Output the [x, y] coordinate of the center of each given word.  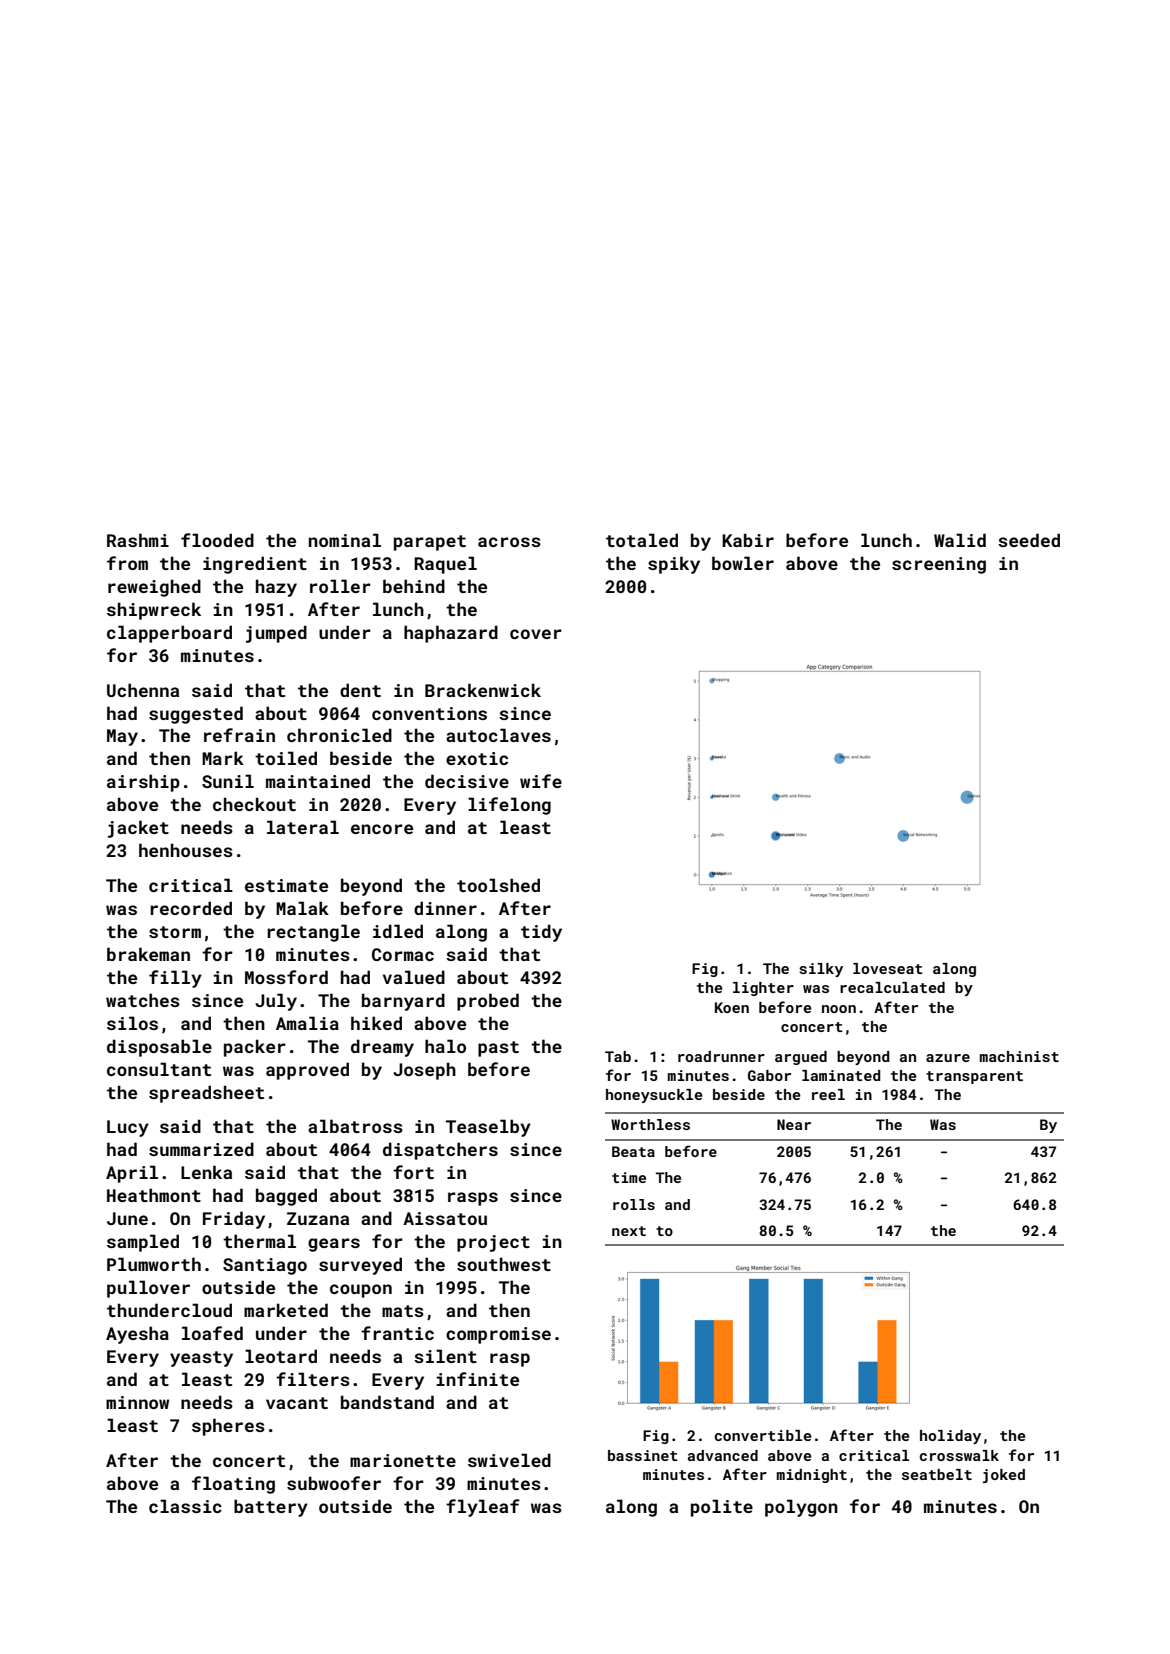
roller [340, 586]
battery [271, 1508]
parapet [430, 543]
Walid [960, 540]
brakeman [148, 954]
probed [488, 1002]
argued [801, 1058]
